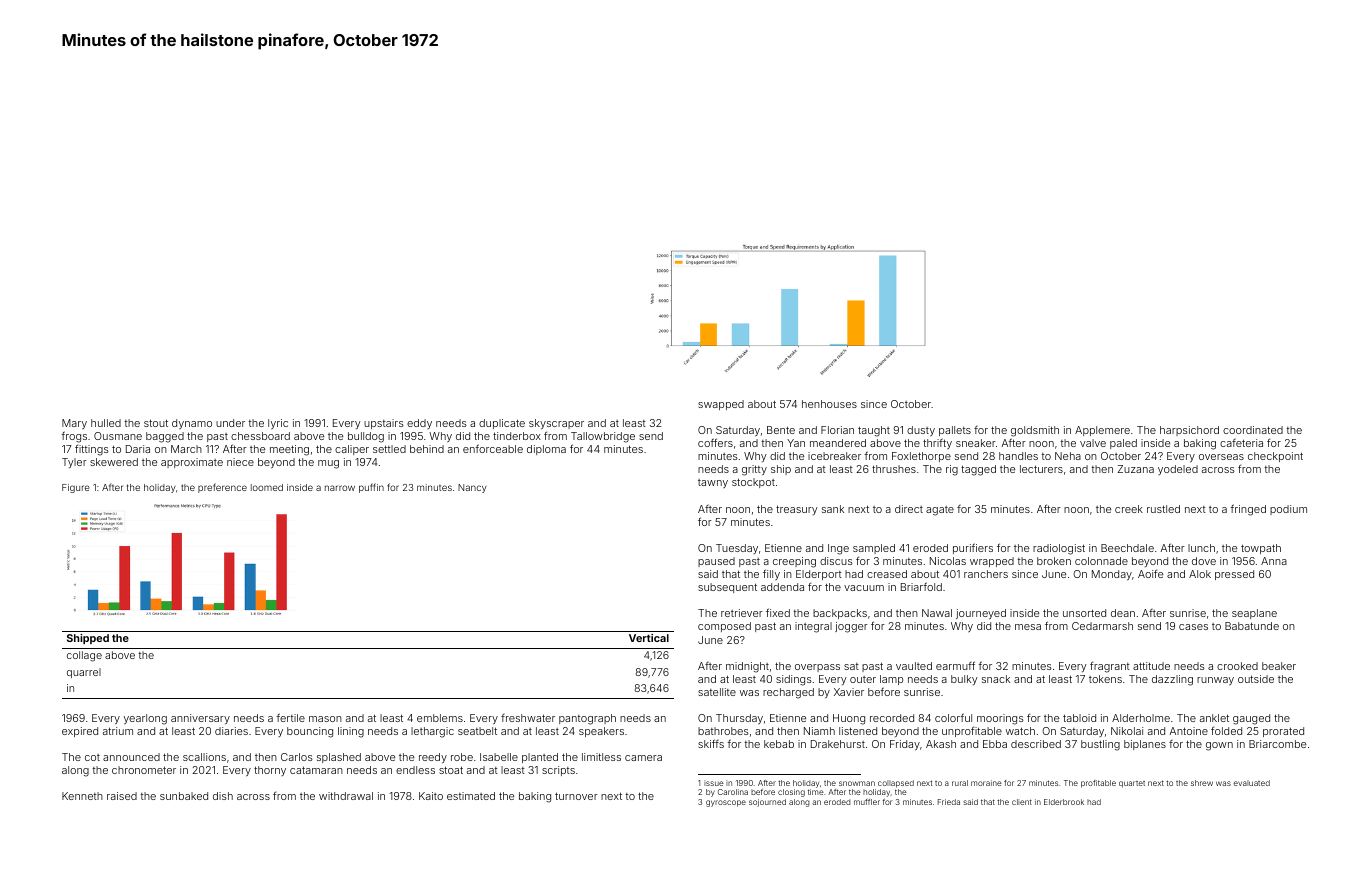  I want to click on kebab, so click(779, 744).
